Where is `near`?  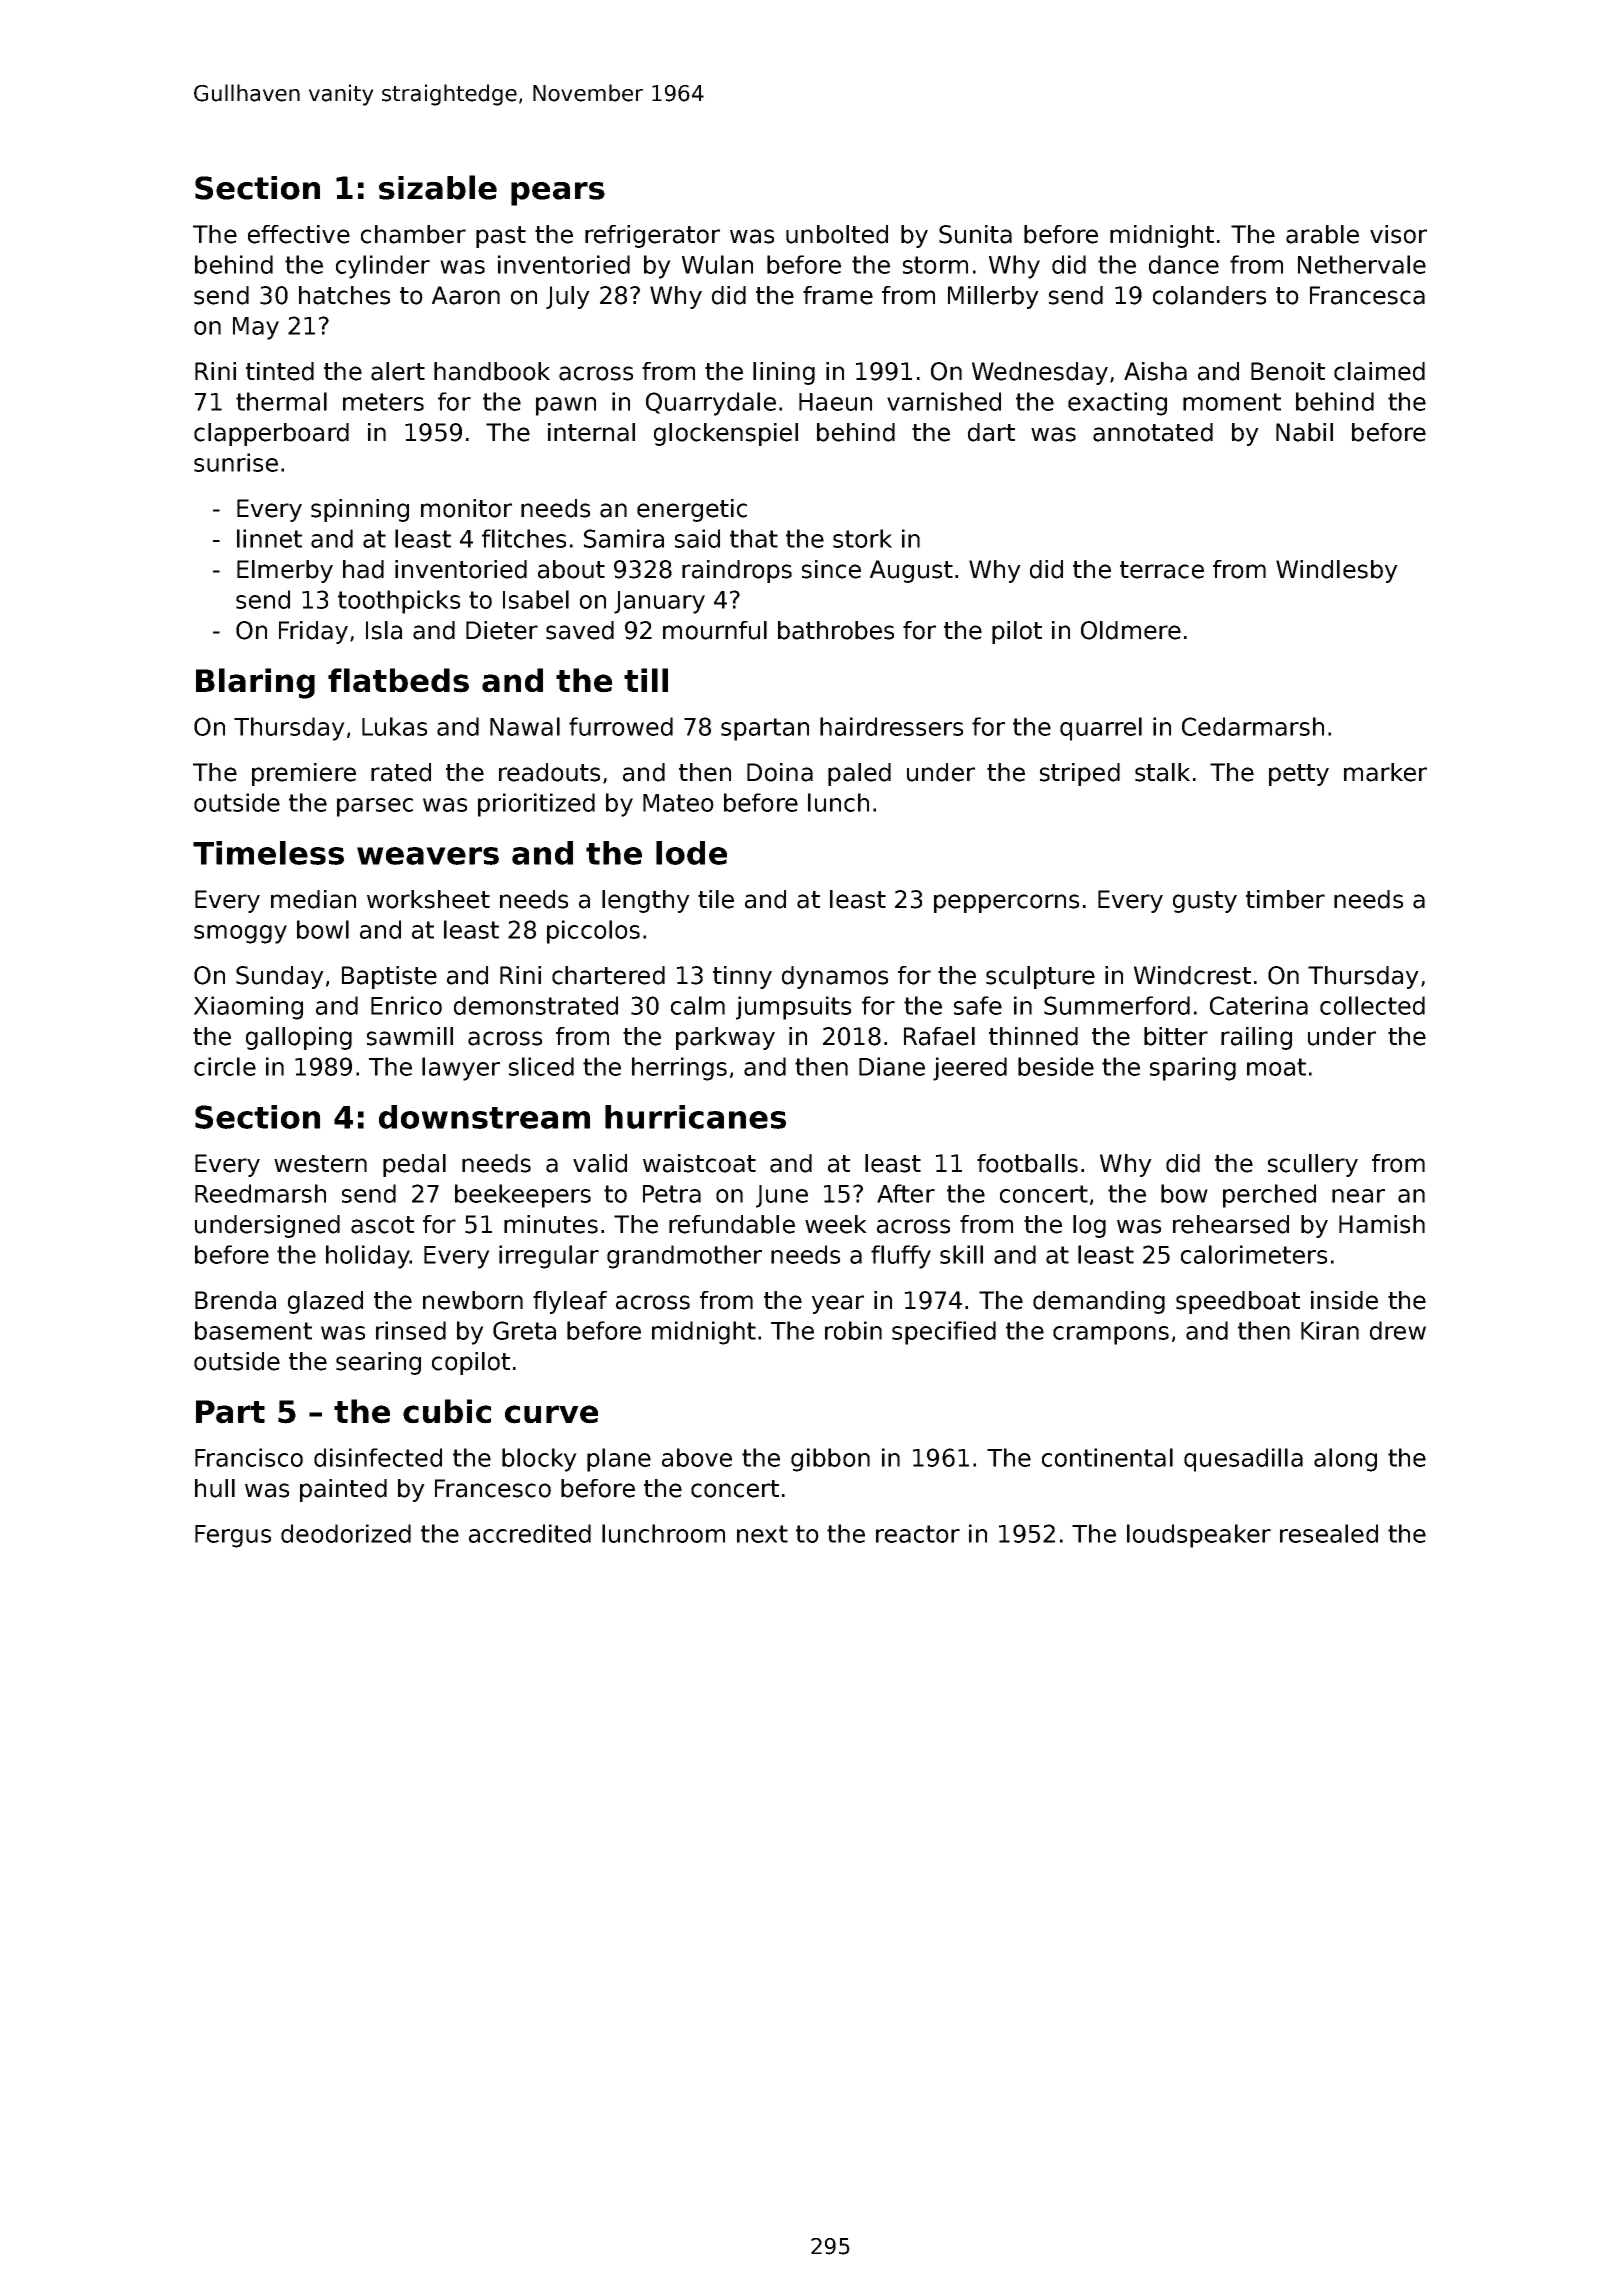 near is located at coordinates (1358, 1196).
